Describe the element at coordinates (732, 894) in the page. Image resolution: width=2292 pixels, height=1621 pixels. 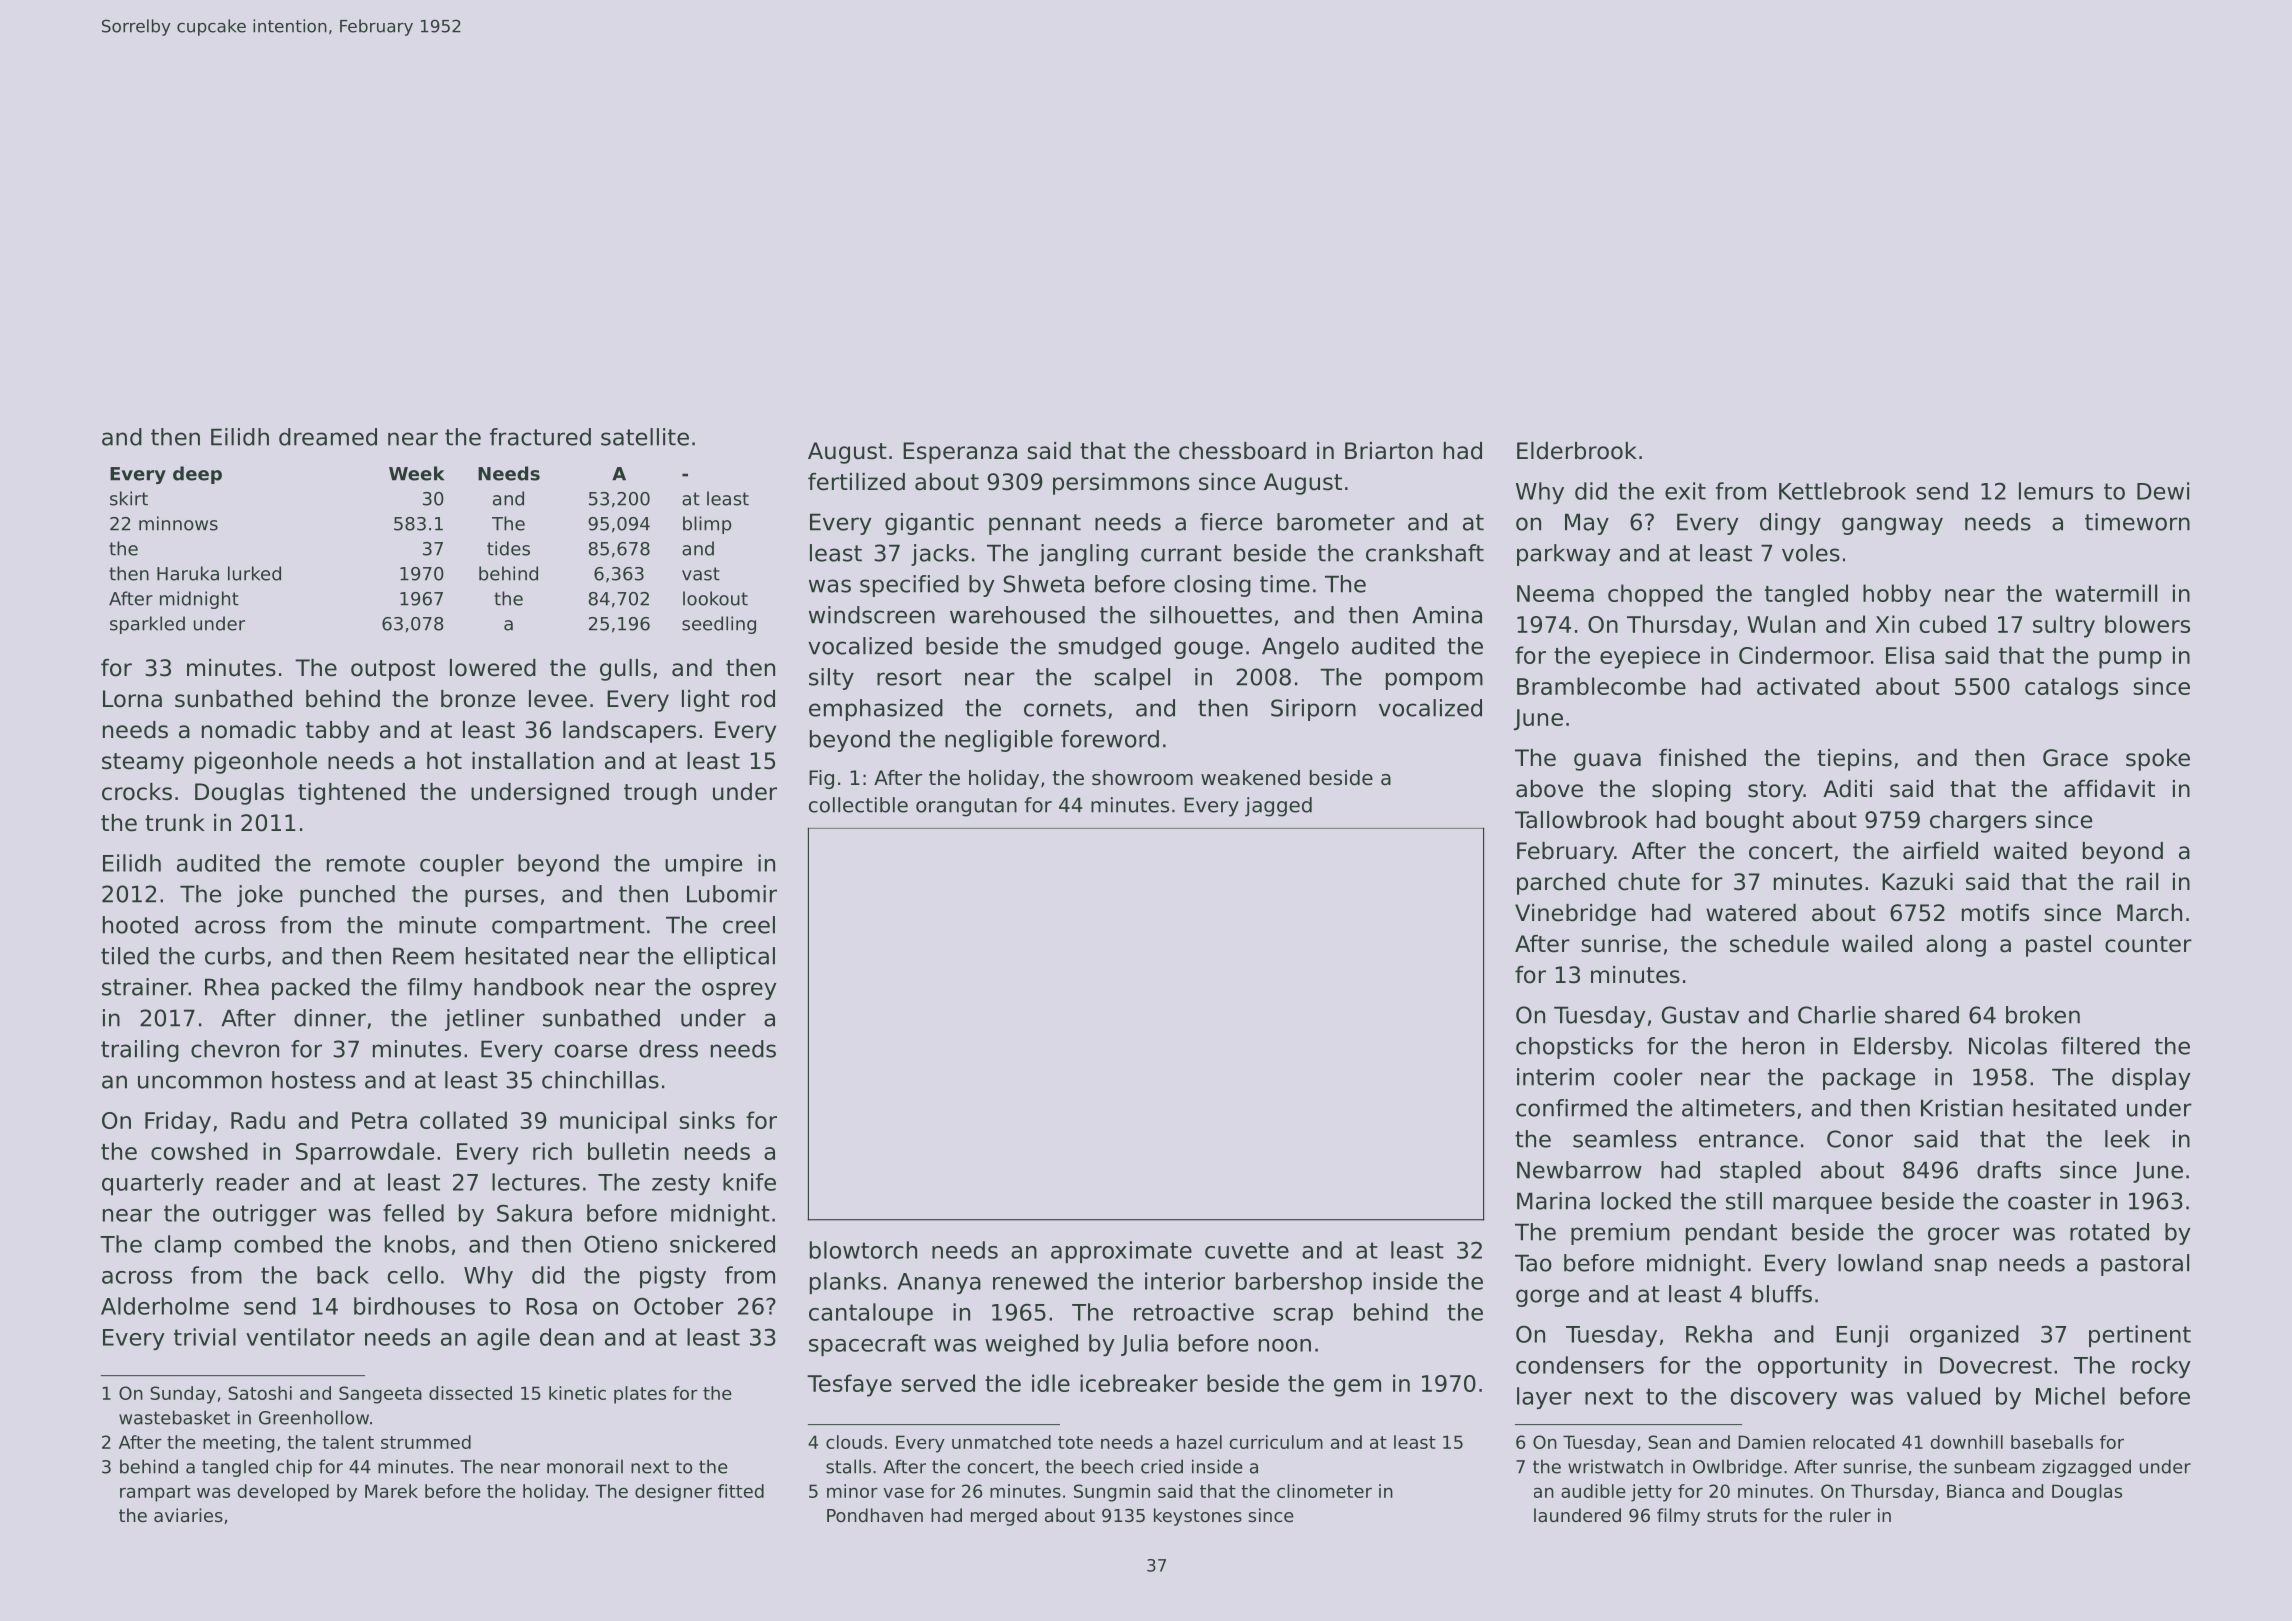
I see `Lubomir` at that location.
